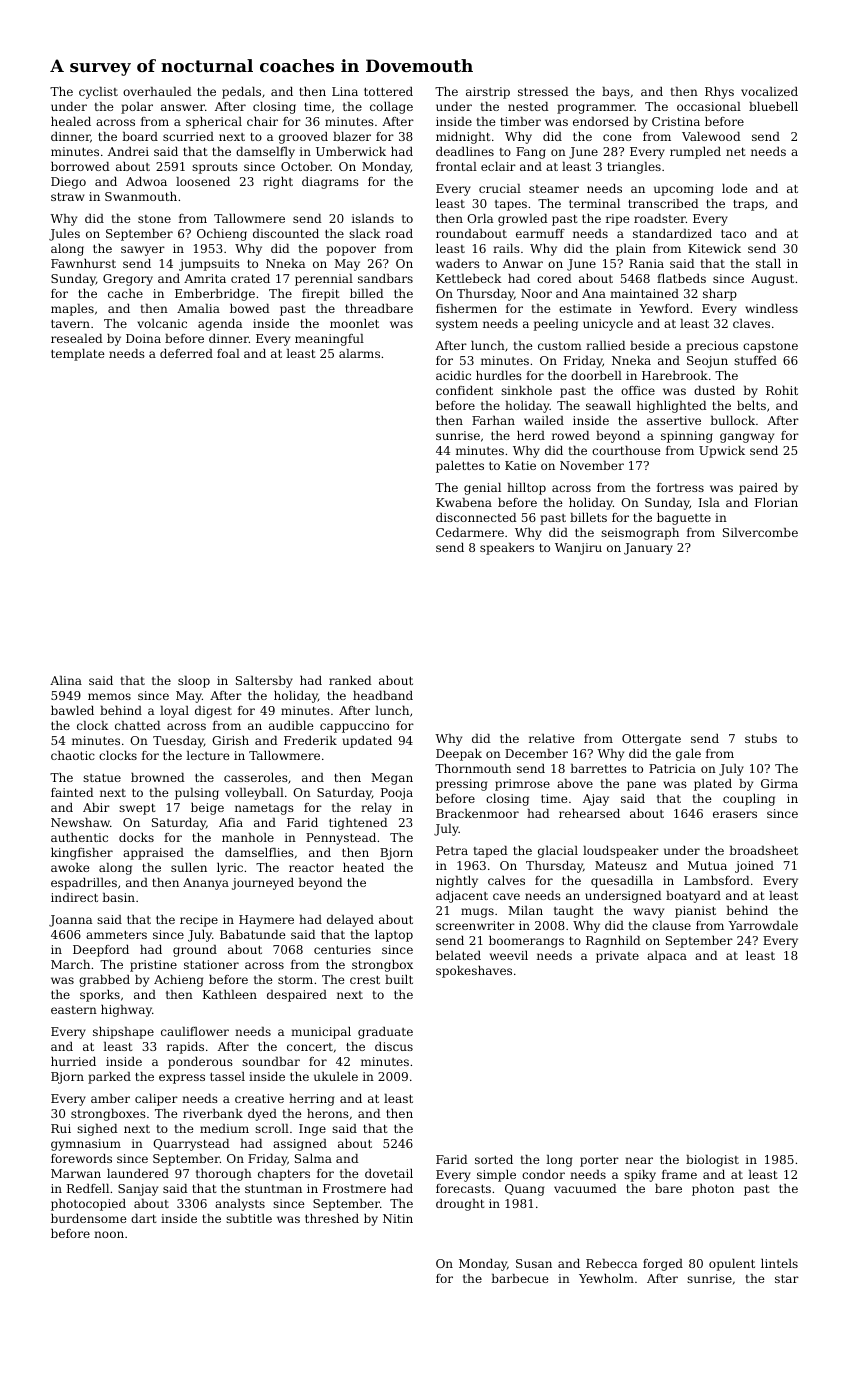  Describe the element at coordinates (672, 233) in the page. I see `standardized` at that location.
